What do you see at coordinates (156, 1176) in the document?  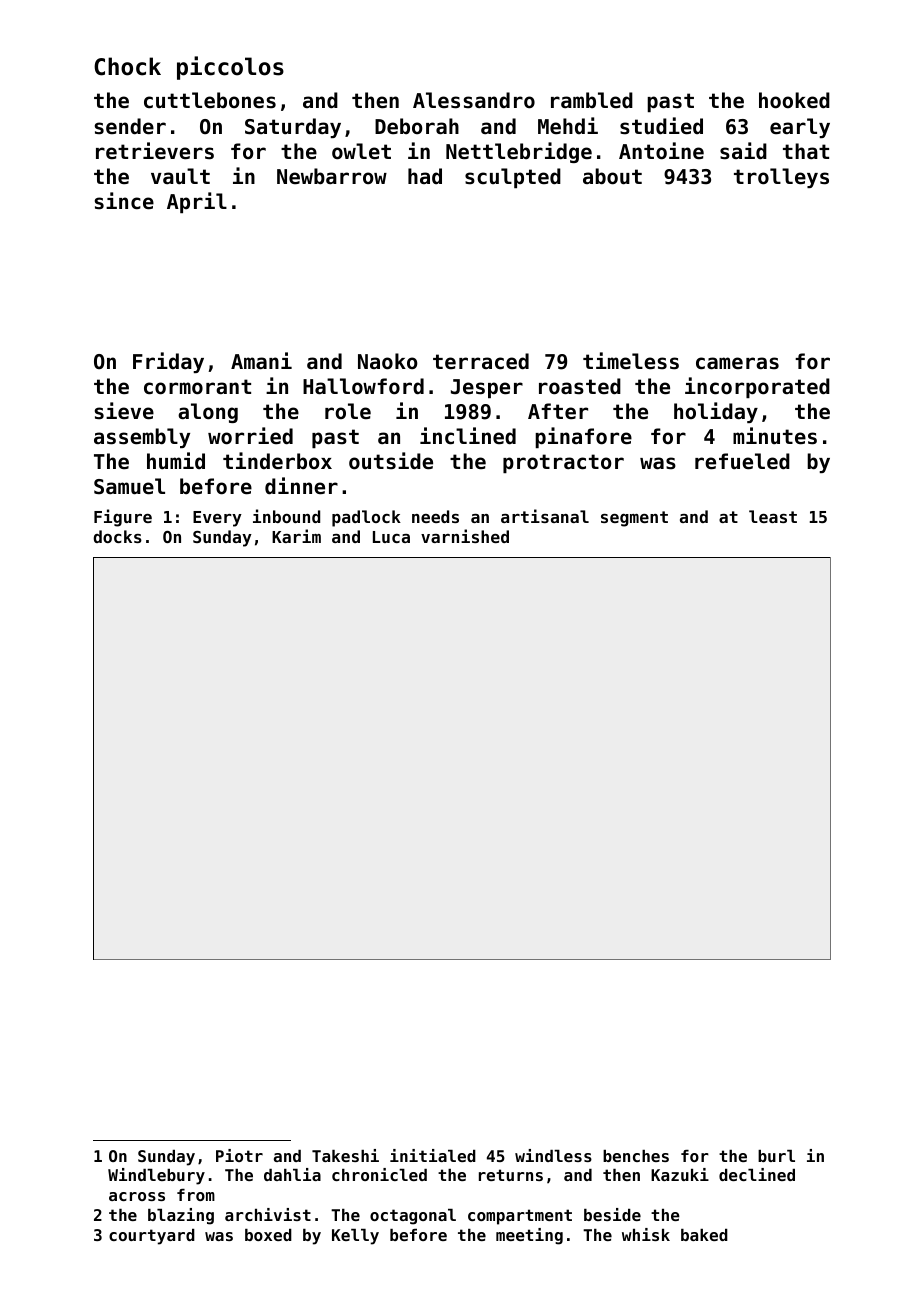 I see `Windlebury` at bounding box center [156, 1176].
